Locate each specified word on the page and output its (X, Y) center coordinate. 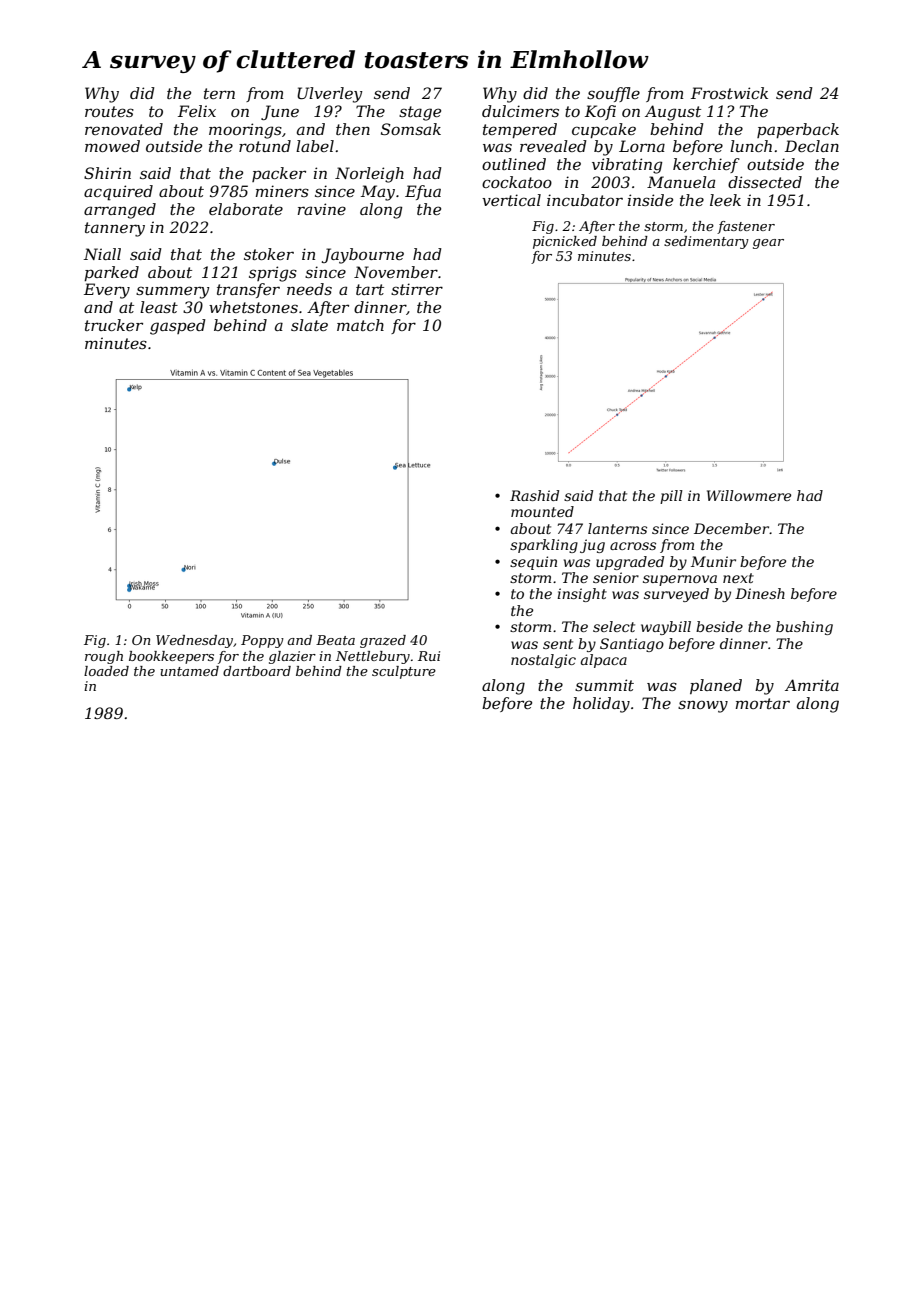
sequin (533, 563)
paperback (798, 130)
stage (420, 113)
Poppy (262, 641)
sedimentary (706, 242)
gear (768, 244)
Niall (102, 254)
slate (309, 325)
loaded (106, 671)
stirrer (417, 289)
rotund (265, 146)
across (633, 546)
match (360, 325)
